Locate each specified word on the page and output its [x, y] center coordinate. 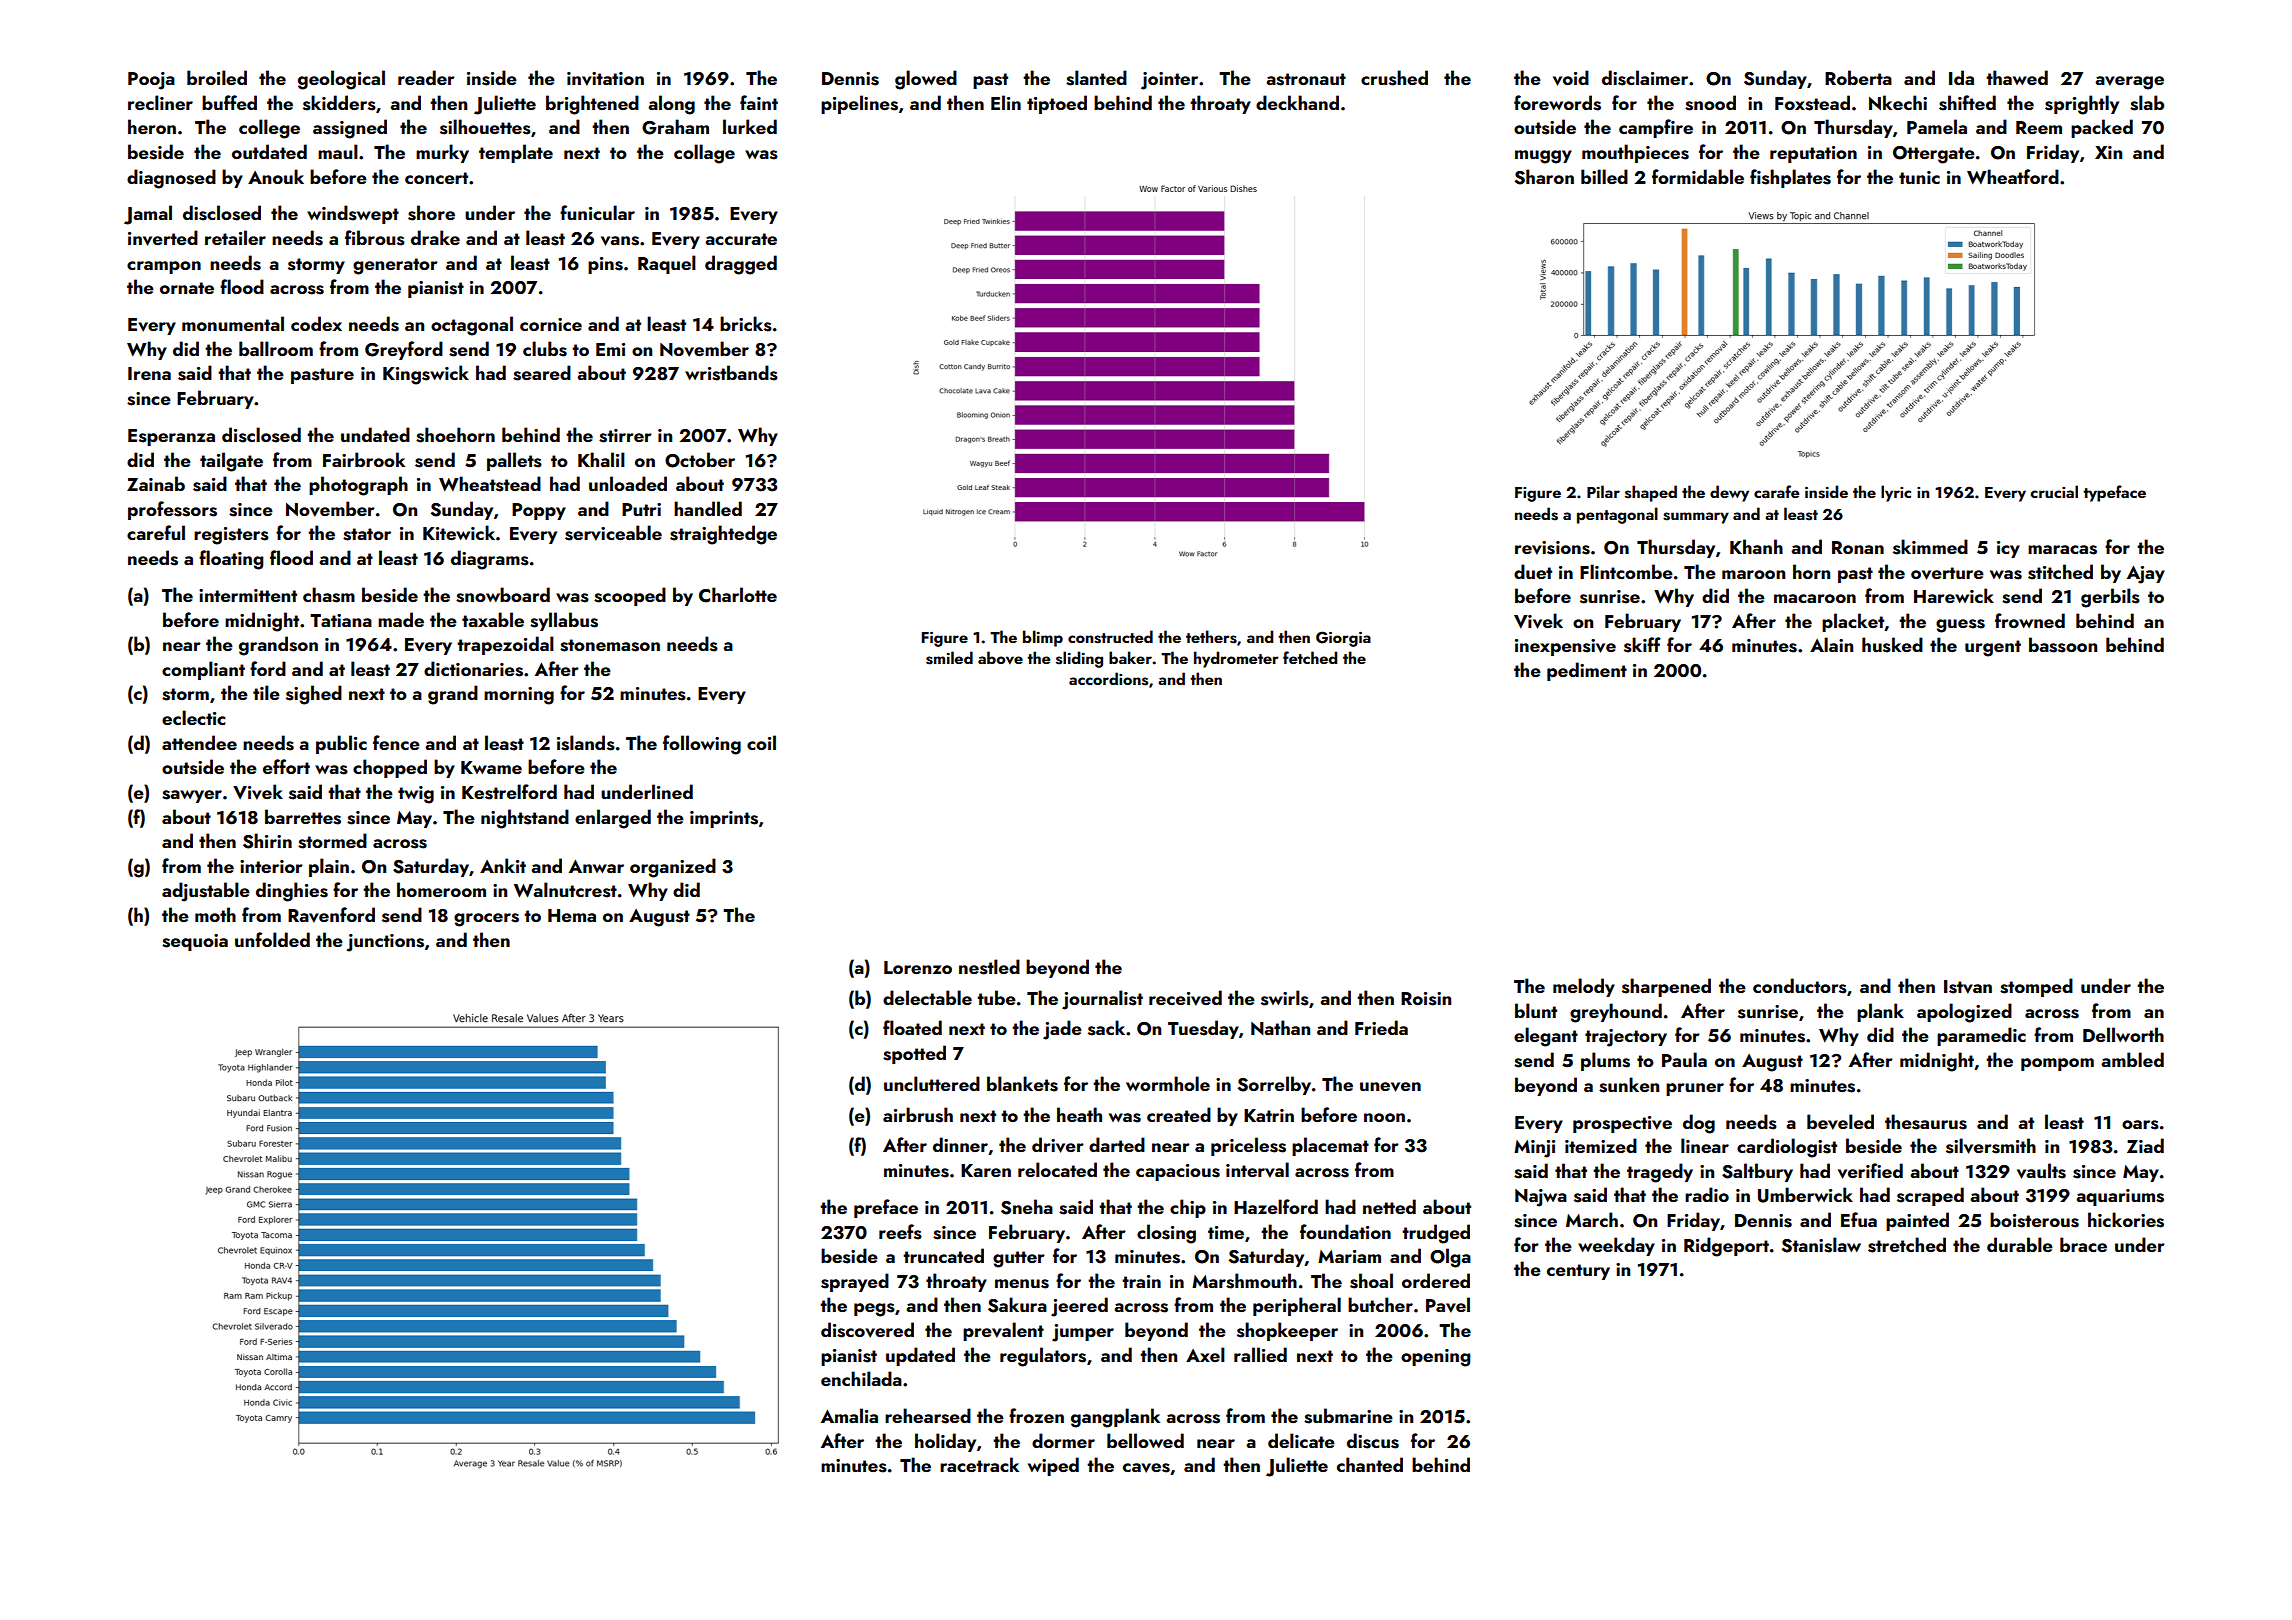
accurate [741, 239]
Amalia [849, 1415]
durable [2020, 1244]
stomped [2036, 987]
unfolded [272, 939]
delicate [1301, 1440]
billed [1604, 176]
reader [426, 77]
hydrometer [1236, 659]
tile [266, 692]
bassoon [2063, 645]
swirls [1285, 998]
